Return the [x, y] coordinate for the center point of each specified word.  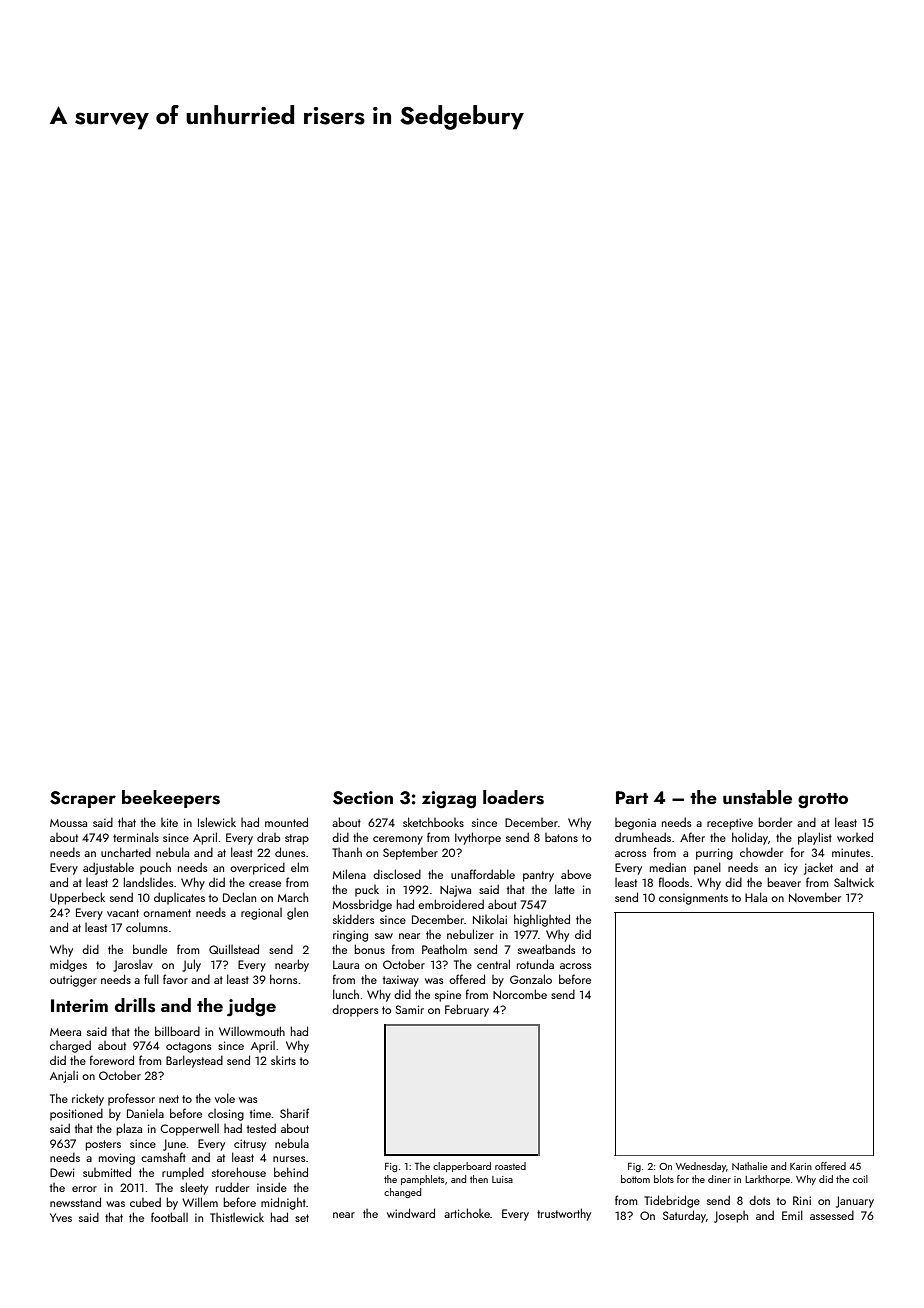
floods [674, 882]
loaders [513, 797]
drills [135, 1005]
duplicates [179, 898]
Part [632, 797]
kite [169, 822]
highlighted [542, 920]
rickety [88, 1099]
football [169, 1217]
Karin [801, 1166]
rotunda [535, 964]
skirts [283, 1060]
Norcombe [520, 994]
